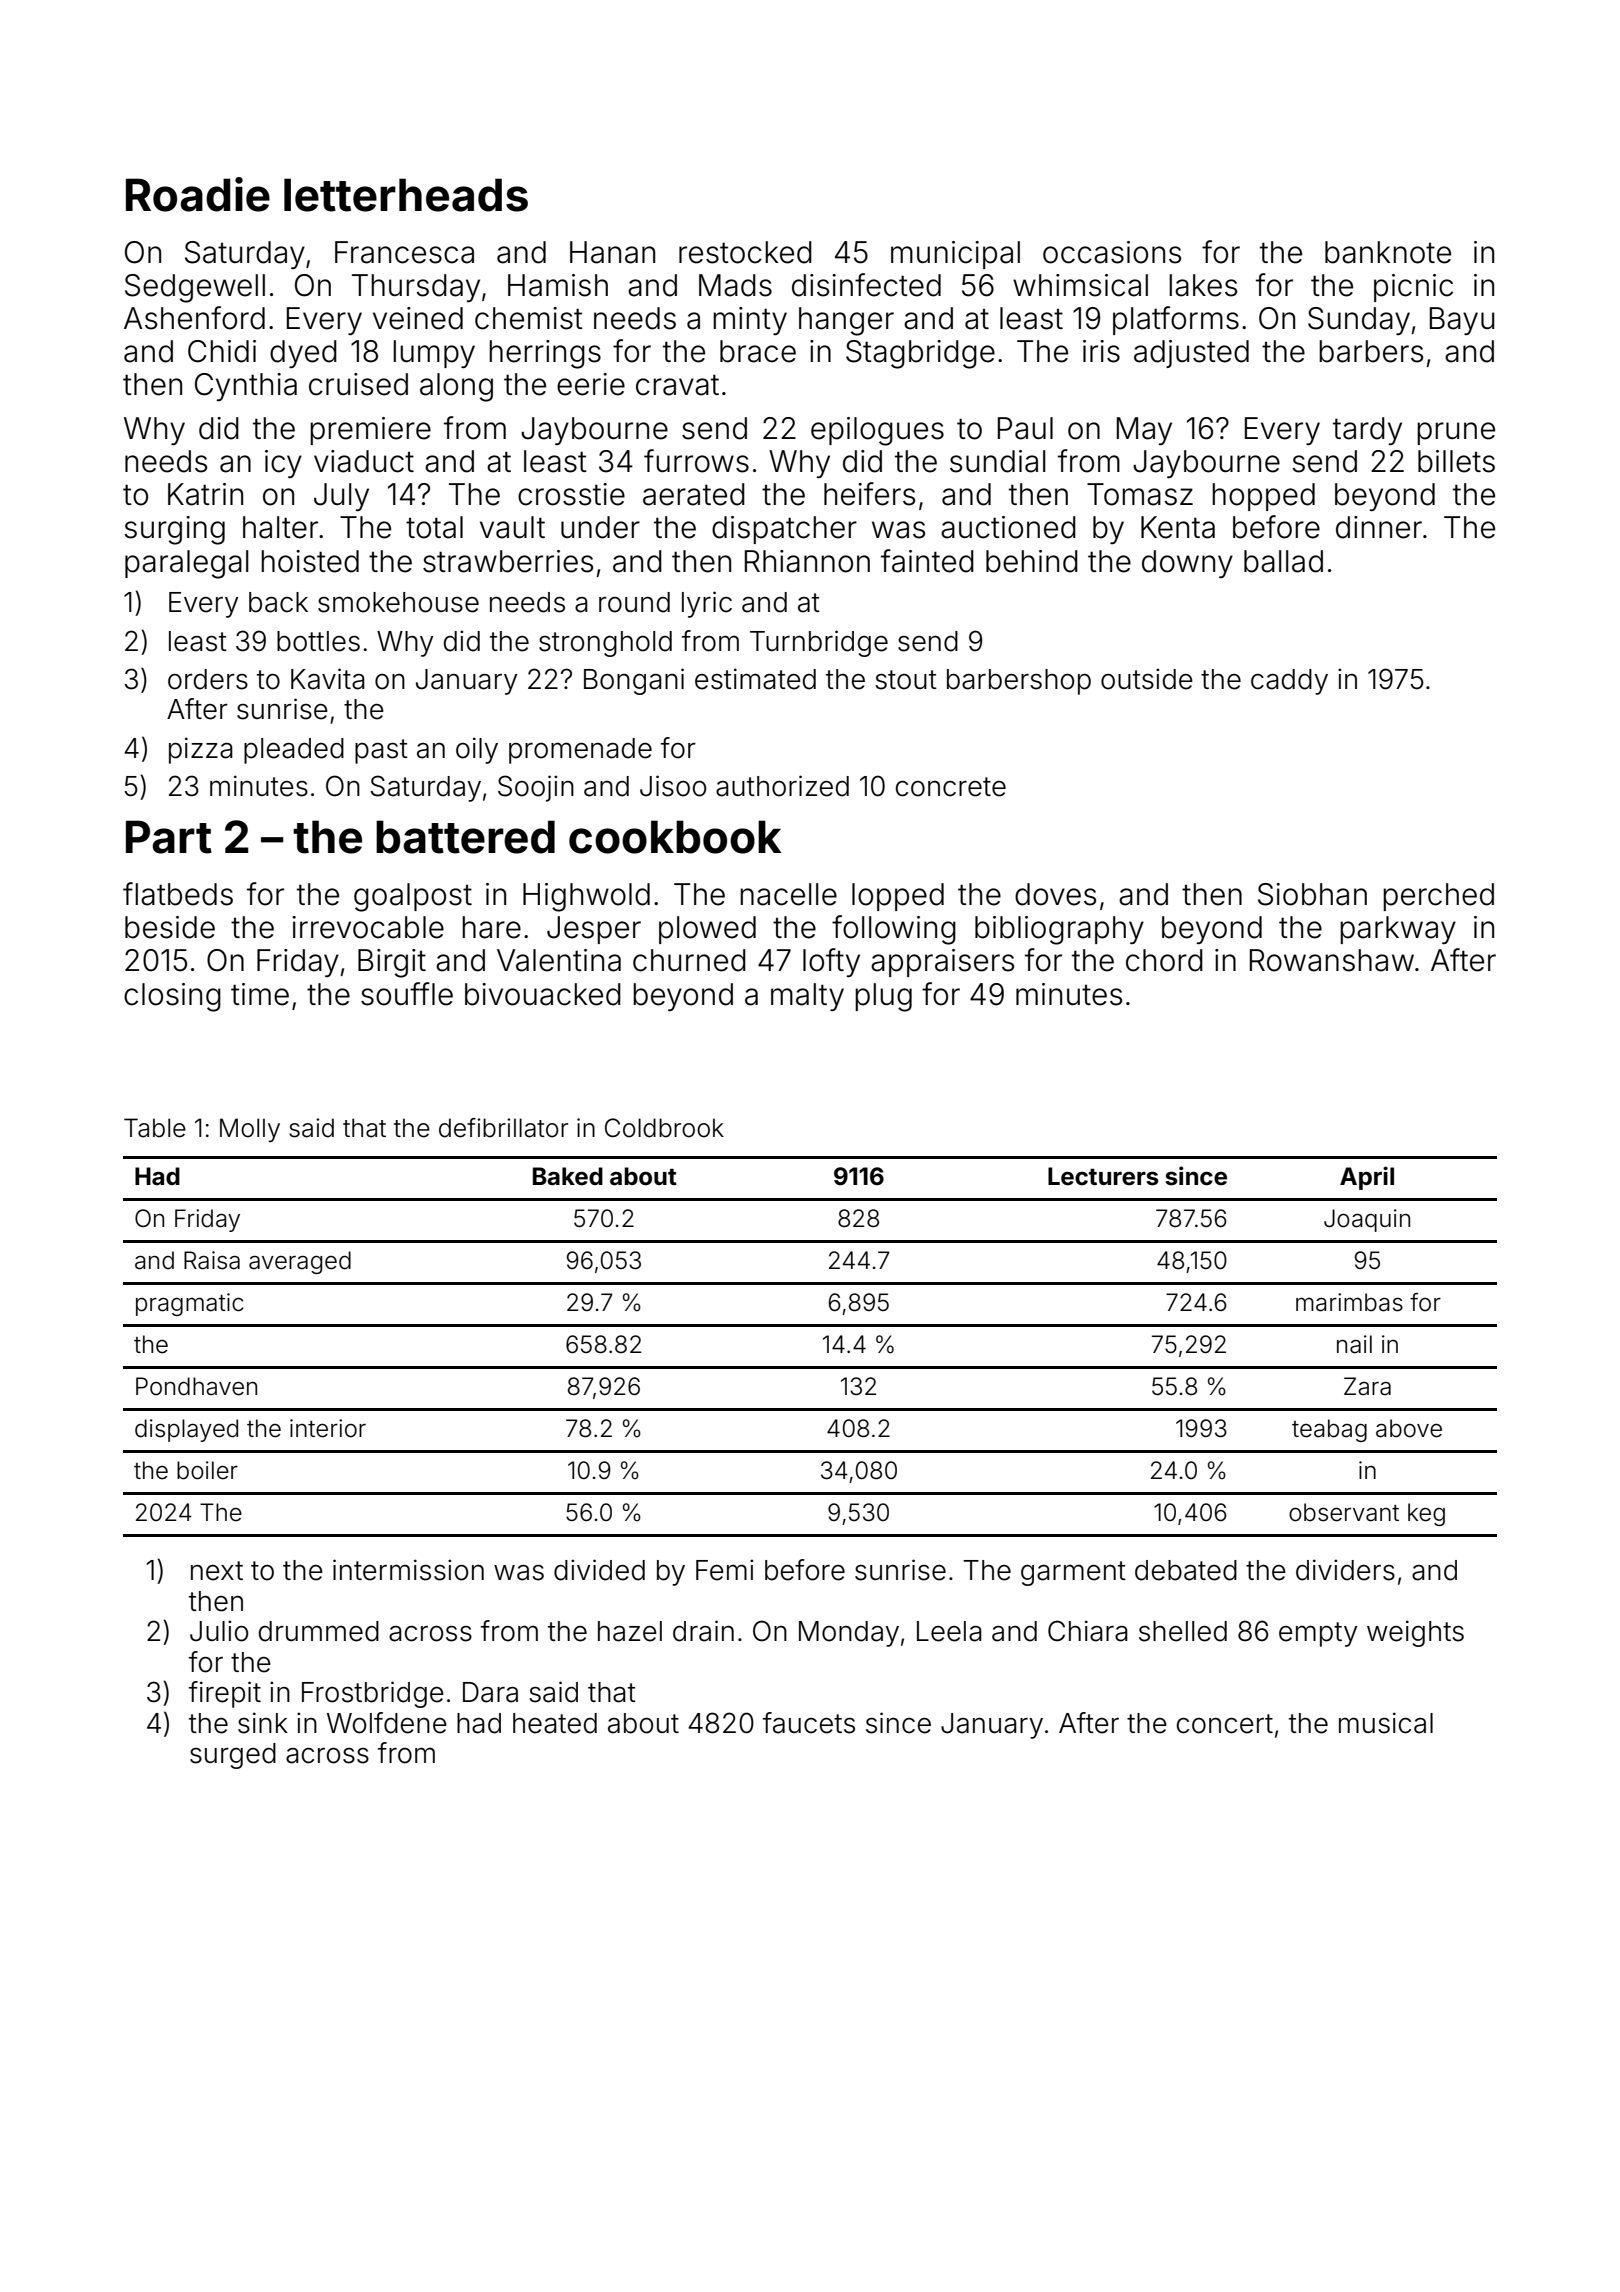  Describe the element at coordinates (283, 464) in the screenshot. I see `icy` at that location.
